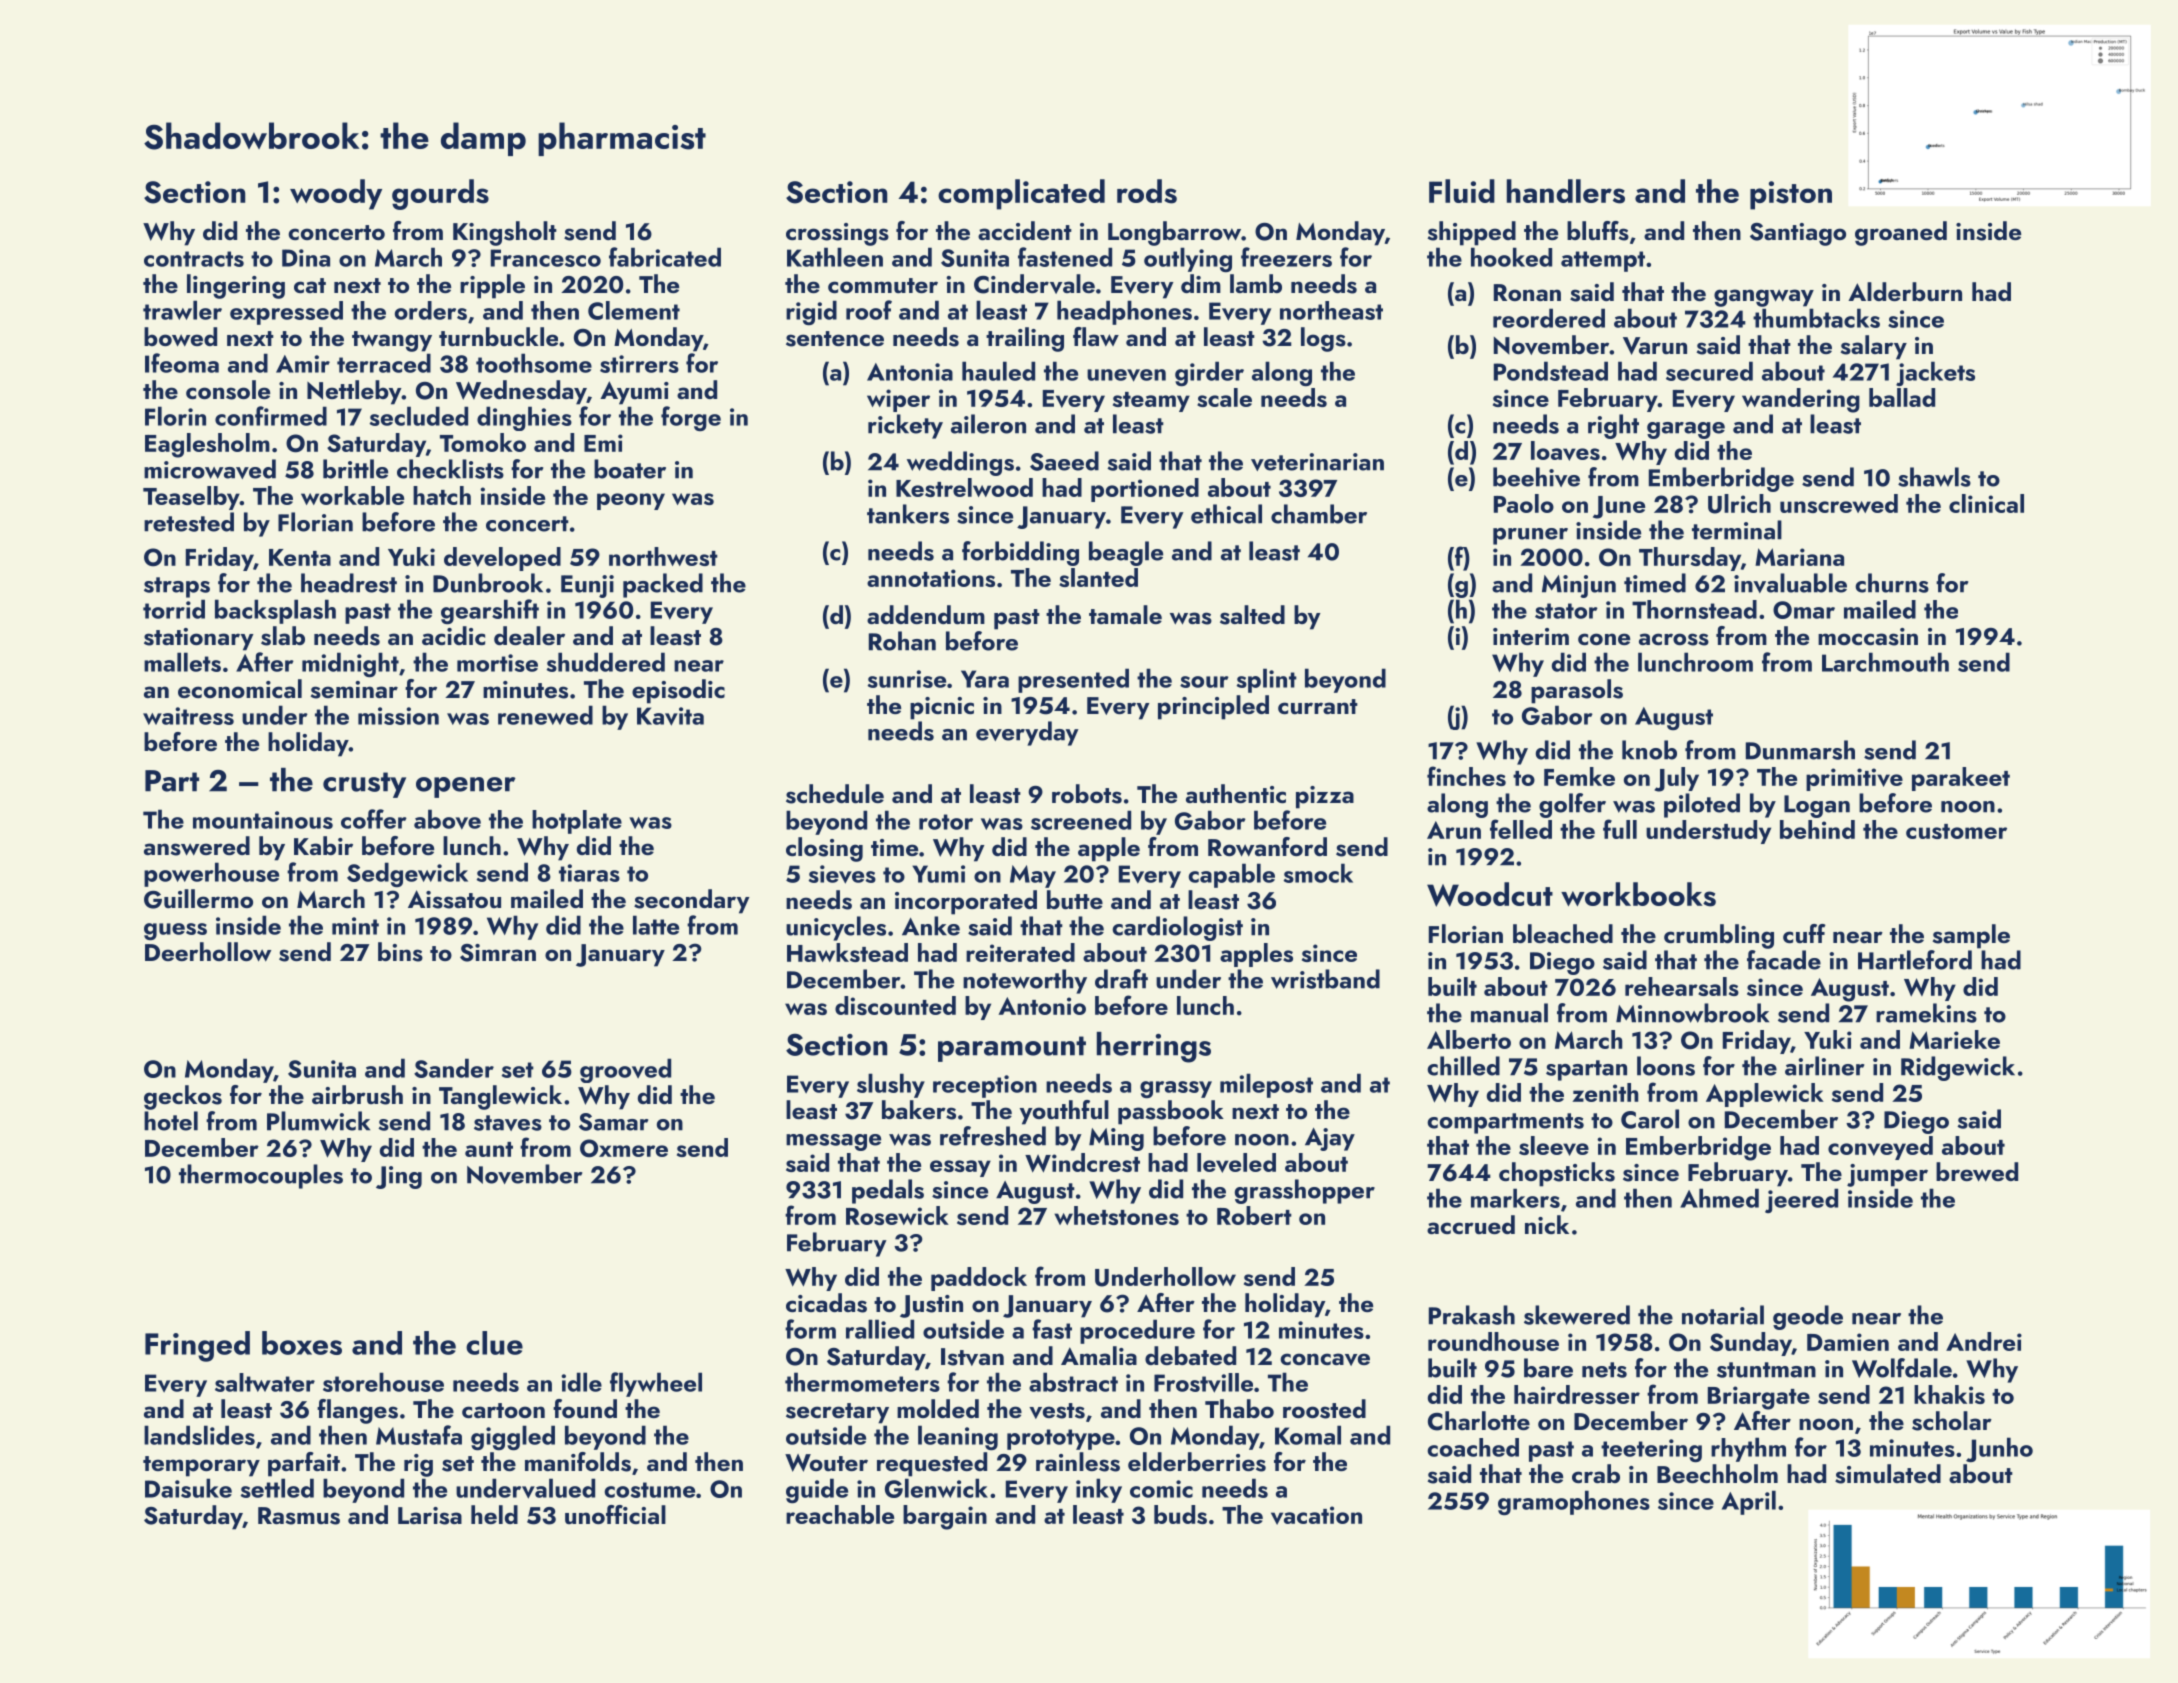 Image resolution: width=2178 pixels, height=1683 pixels. Describe the element at coordinates (945, 1517) in the screenshot. I see `bargain` at that location.
